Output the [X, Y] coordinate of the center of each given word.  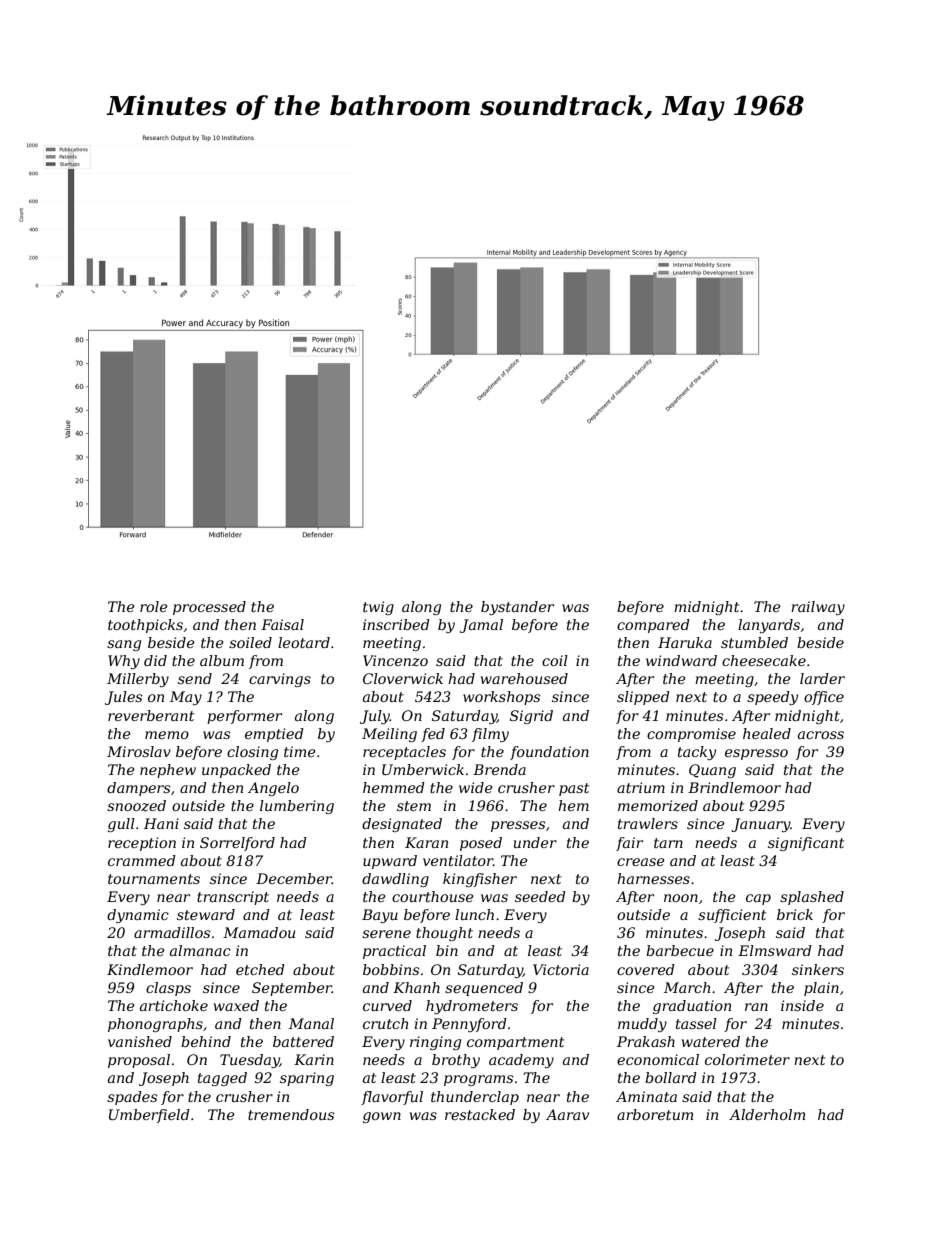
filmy [490, 735]
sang [124, 645]
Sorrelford [237, 844]
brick [795, 914]
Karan [426, 842]
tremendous [291, 1114]
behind [206, 1041]
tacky [697, 753]
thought [444, 934]
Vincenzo [395, 661]
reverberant [151, 715]
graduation [692, 1007]
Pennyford [469, 1025]
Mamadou [259, 932]
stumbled [754, 642]
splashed [812, 898]
